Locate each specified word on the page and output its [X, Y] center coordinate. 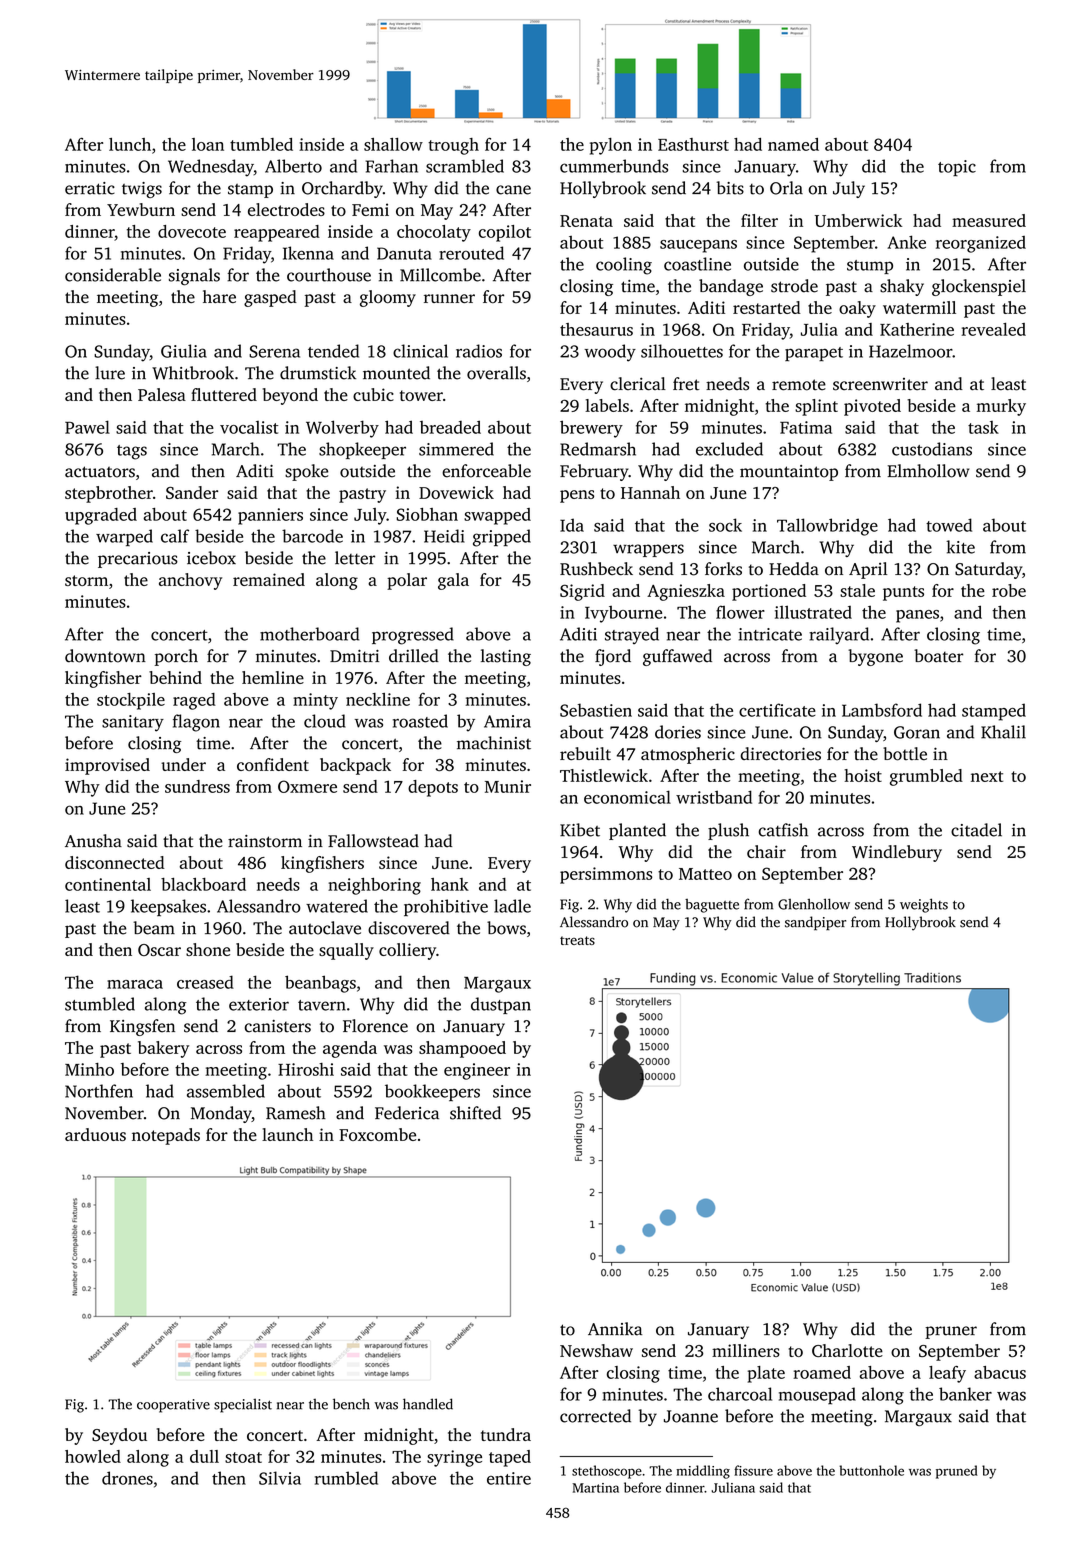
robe [1009, 590]
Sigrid [582, 592]
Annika [615, 1329]
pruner [951, 1332]
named [793, 144]
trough [453, 146]
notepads [166, 1136]
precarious [138, 560]
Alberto [293, 166]
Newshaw [596, 1350]
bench [351, 1404]
